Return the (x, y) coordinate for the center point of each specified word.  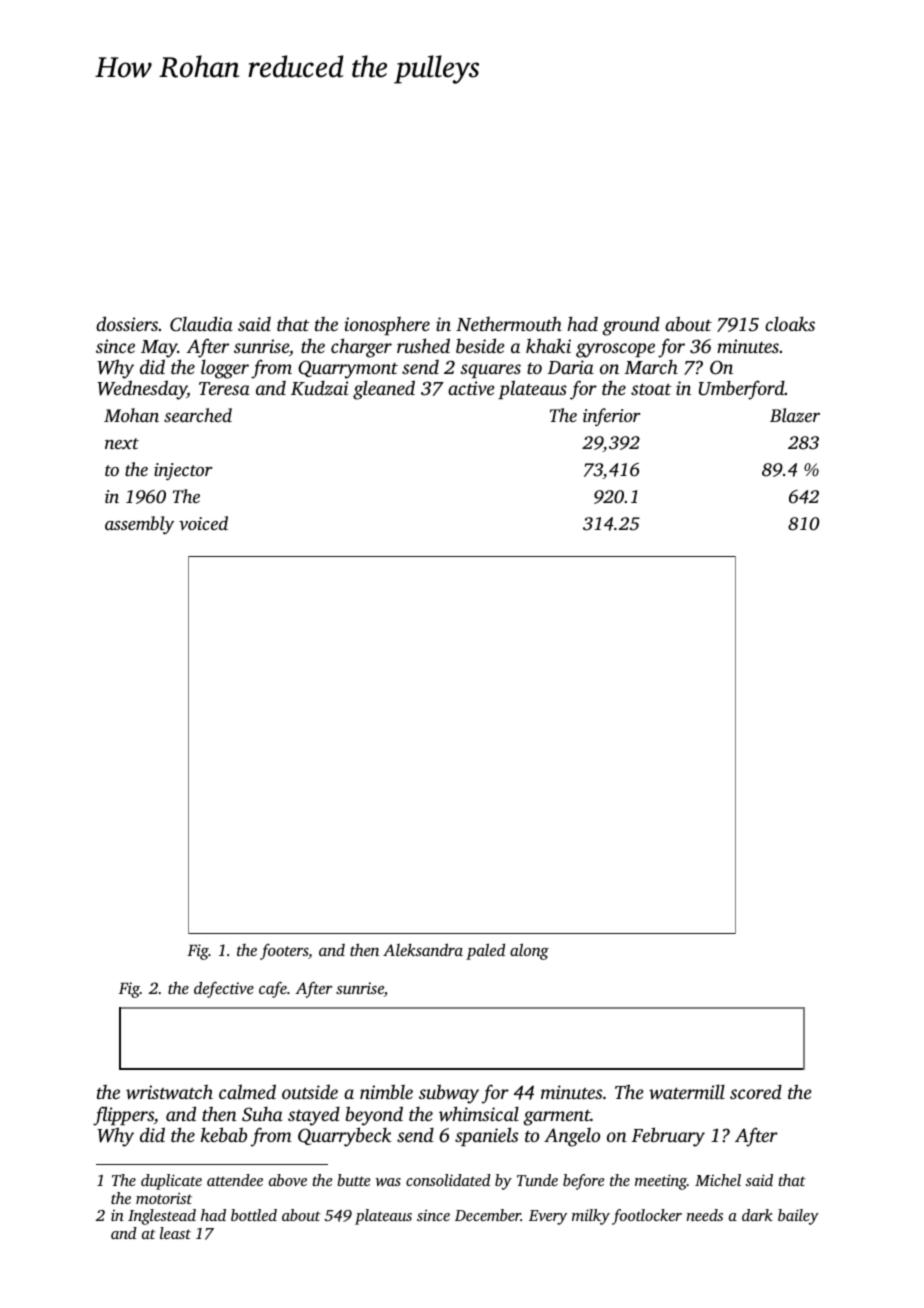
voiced (203, 523)
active (471, 388)
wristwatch (169, 1091)
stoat (651, 389)
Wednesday (142, 390)
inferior (611, 417)
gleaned (384, 390)
